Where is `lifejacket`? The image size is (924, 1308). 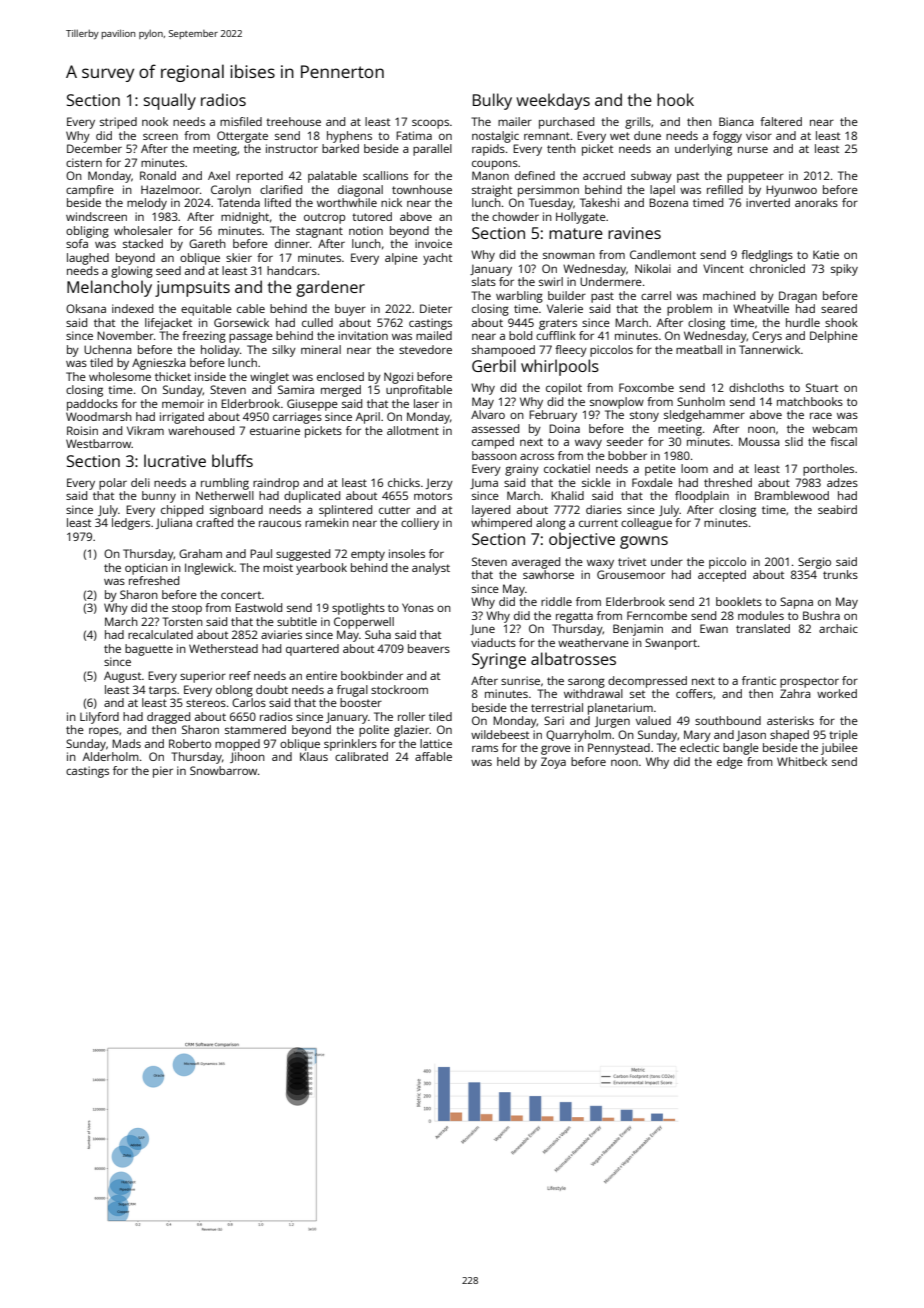 lifejacket is located at coordinates (168, 324).
